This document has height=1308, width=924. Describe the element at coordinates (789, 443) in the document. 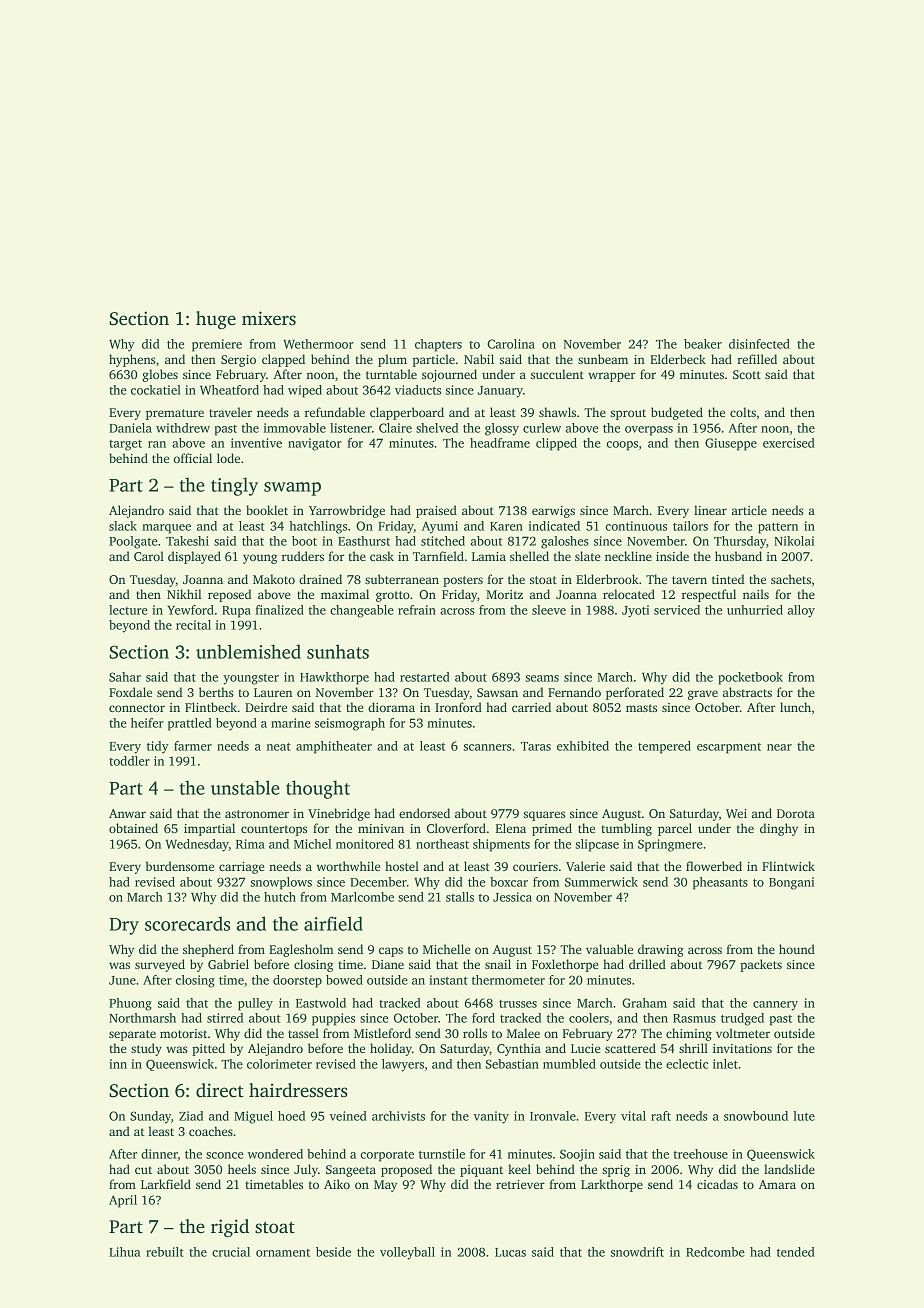

I see `exercised` at that location.
